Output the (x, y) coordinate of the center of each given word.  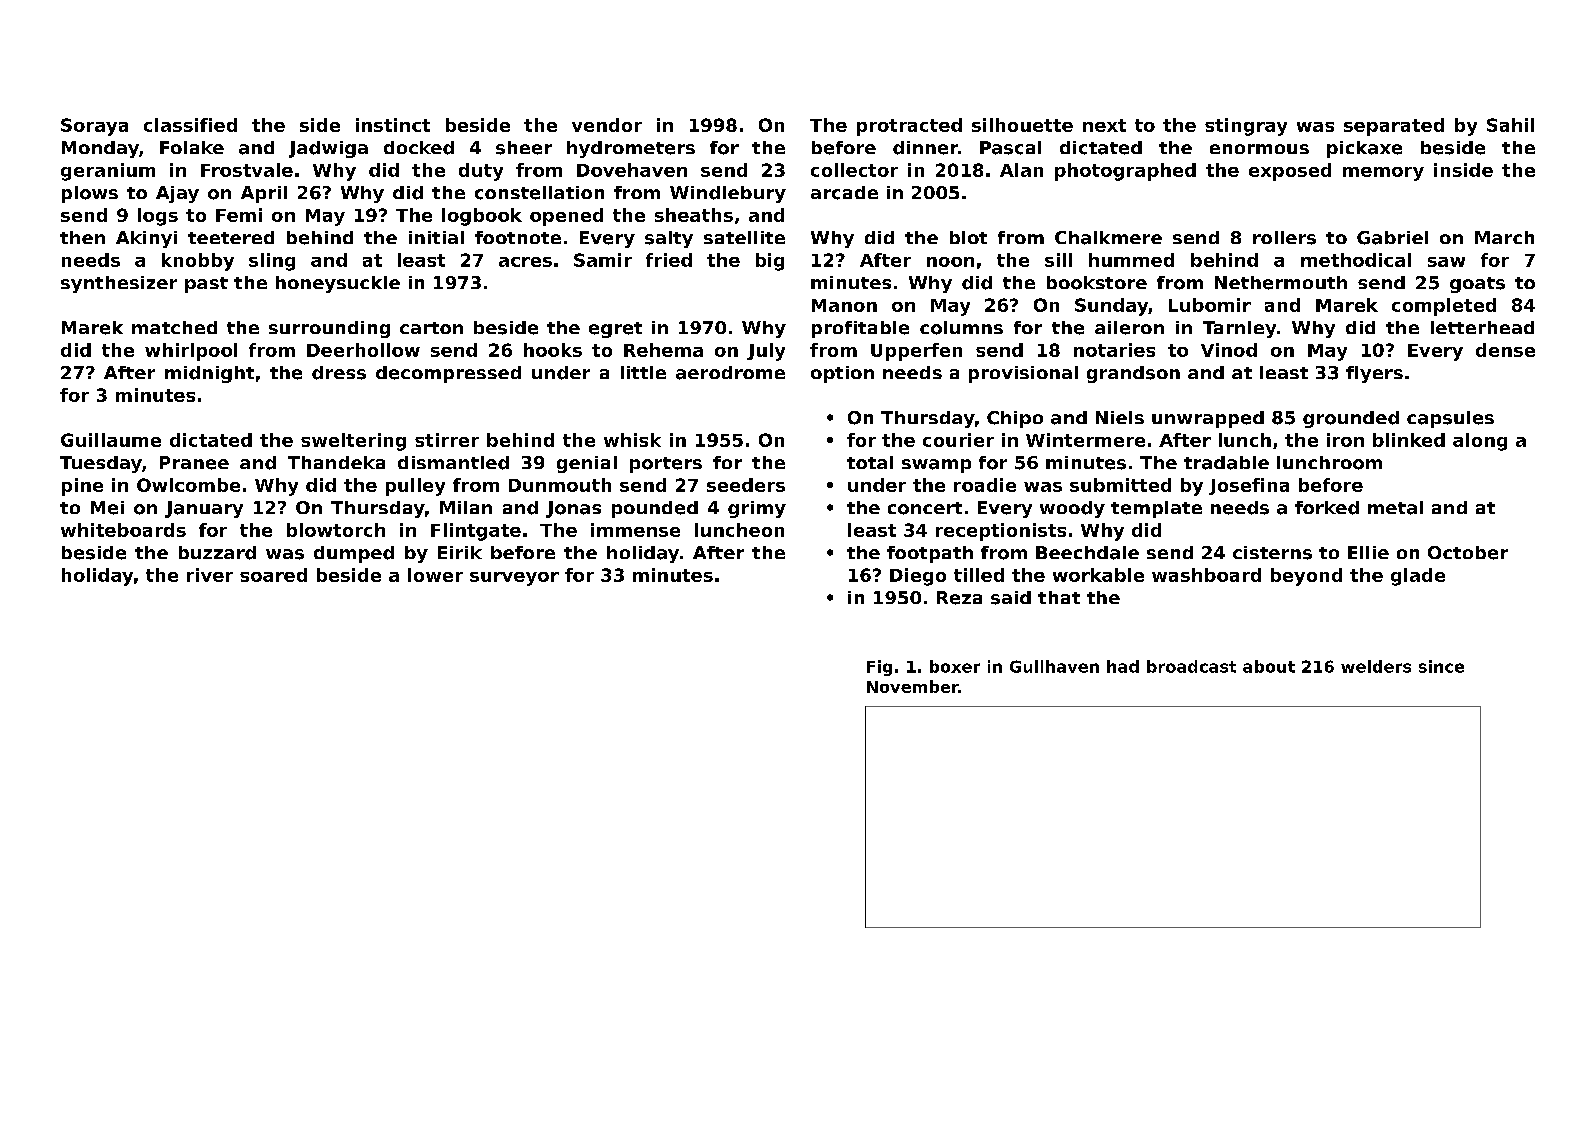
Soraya (94, 127)
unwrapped (1208, 419)
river (210, 575)
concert (925, 508)
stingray (1246, 127)
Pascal (1010, 148)
